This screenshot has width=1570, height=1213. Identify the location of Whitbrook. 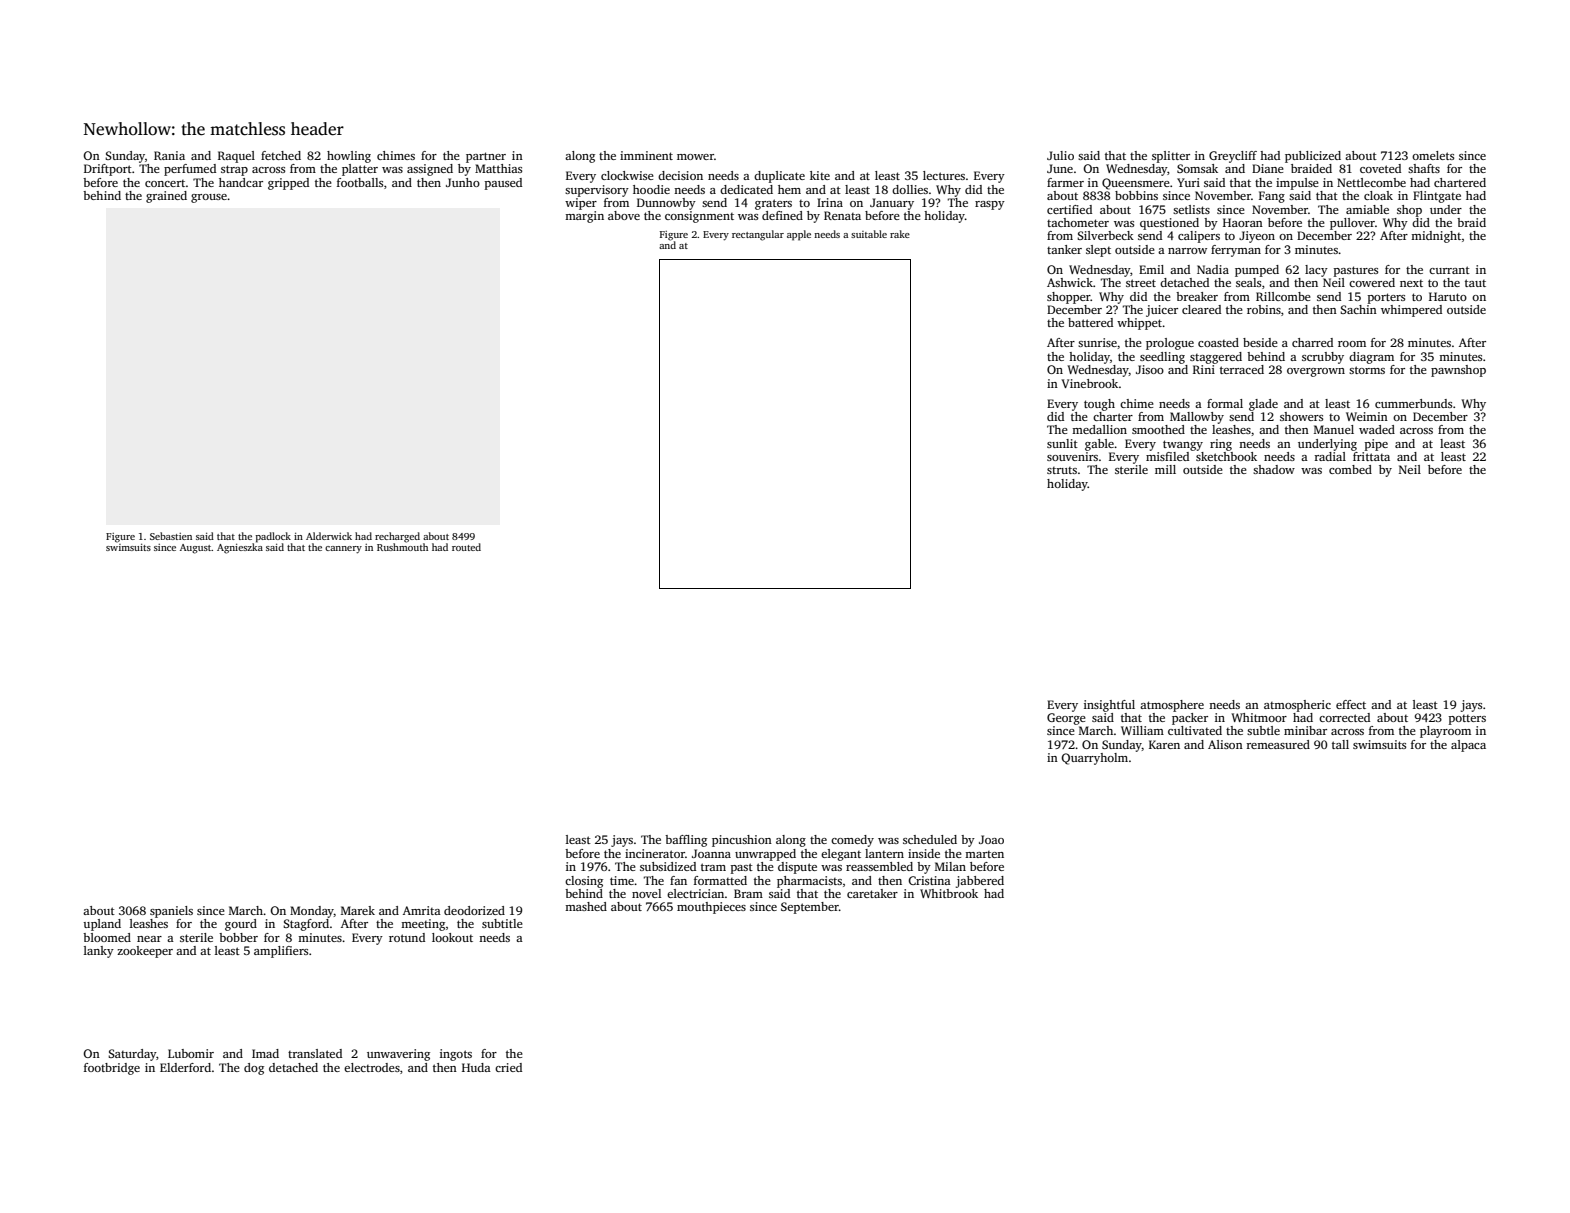
(949, 893).
